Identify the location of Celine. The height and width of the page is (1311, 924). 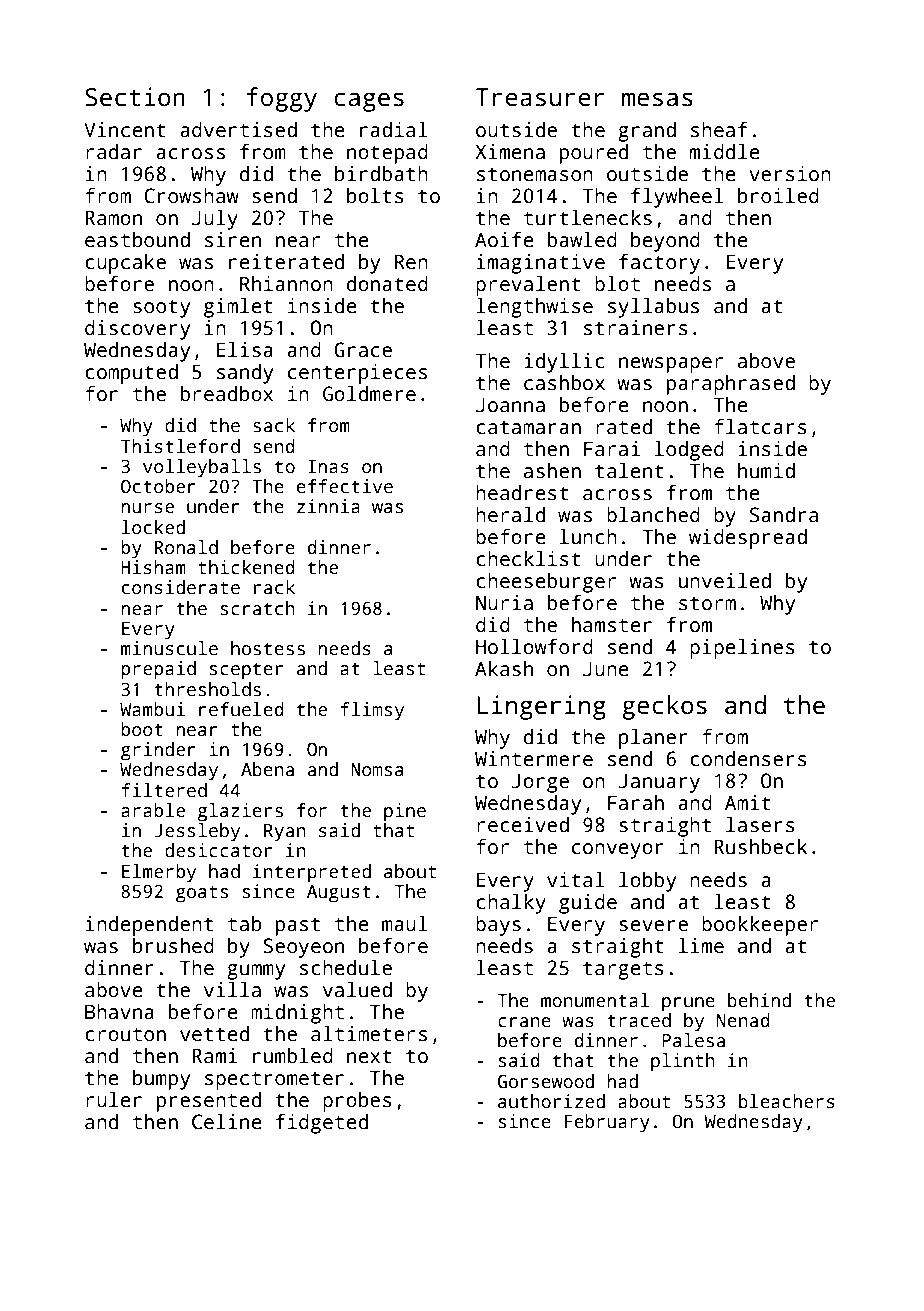
(227, 1122).
